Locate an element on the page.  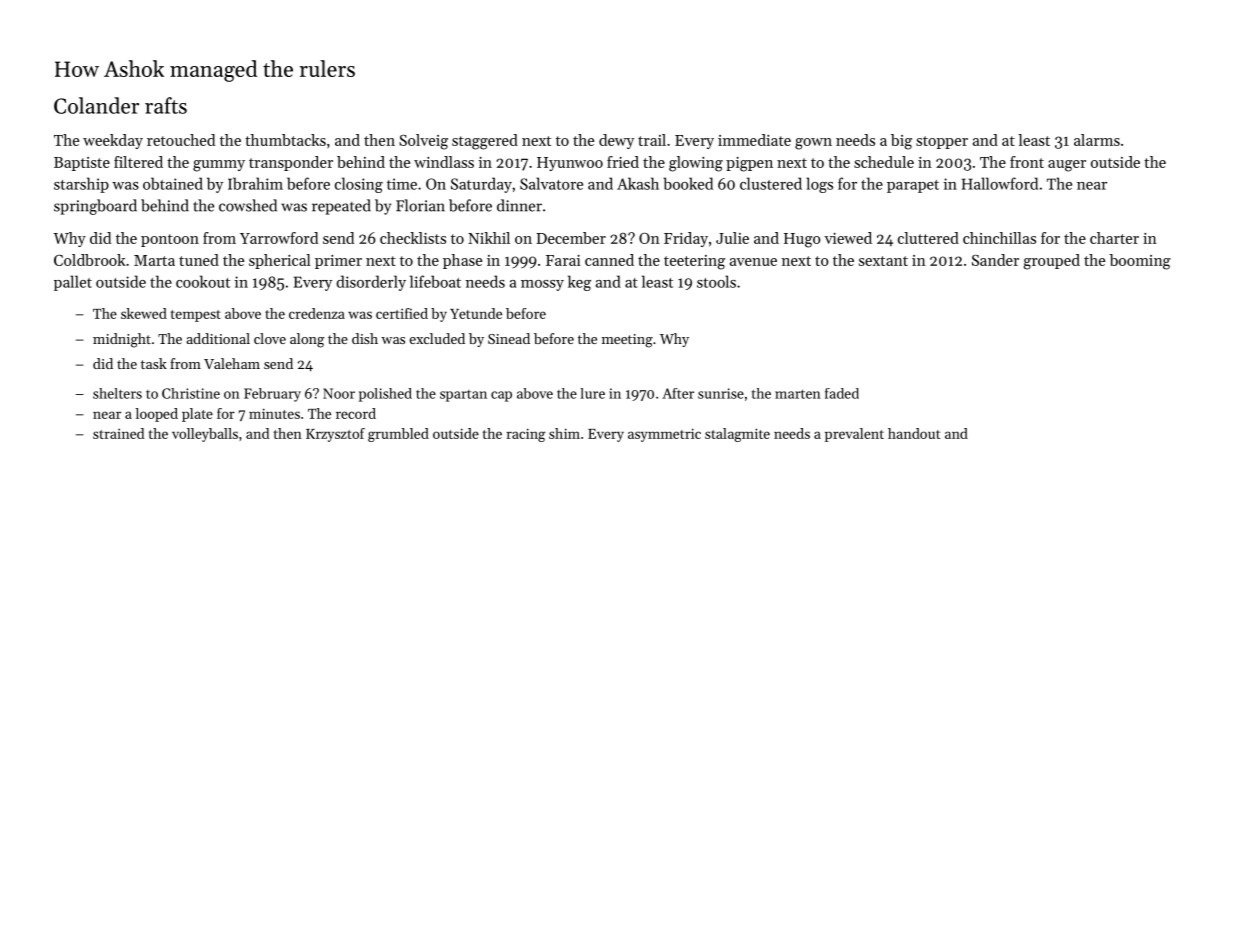
big is located at coordinates (901, 142).
